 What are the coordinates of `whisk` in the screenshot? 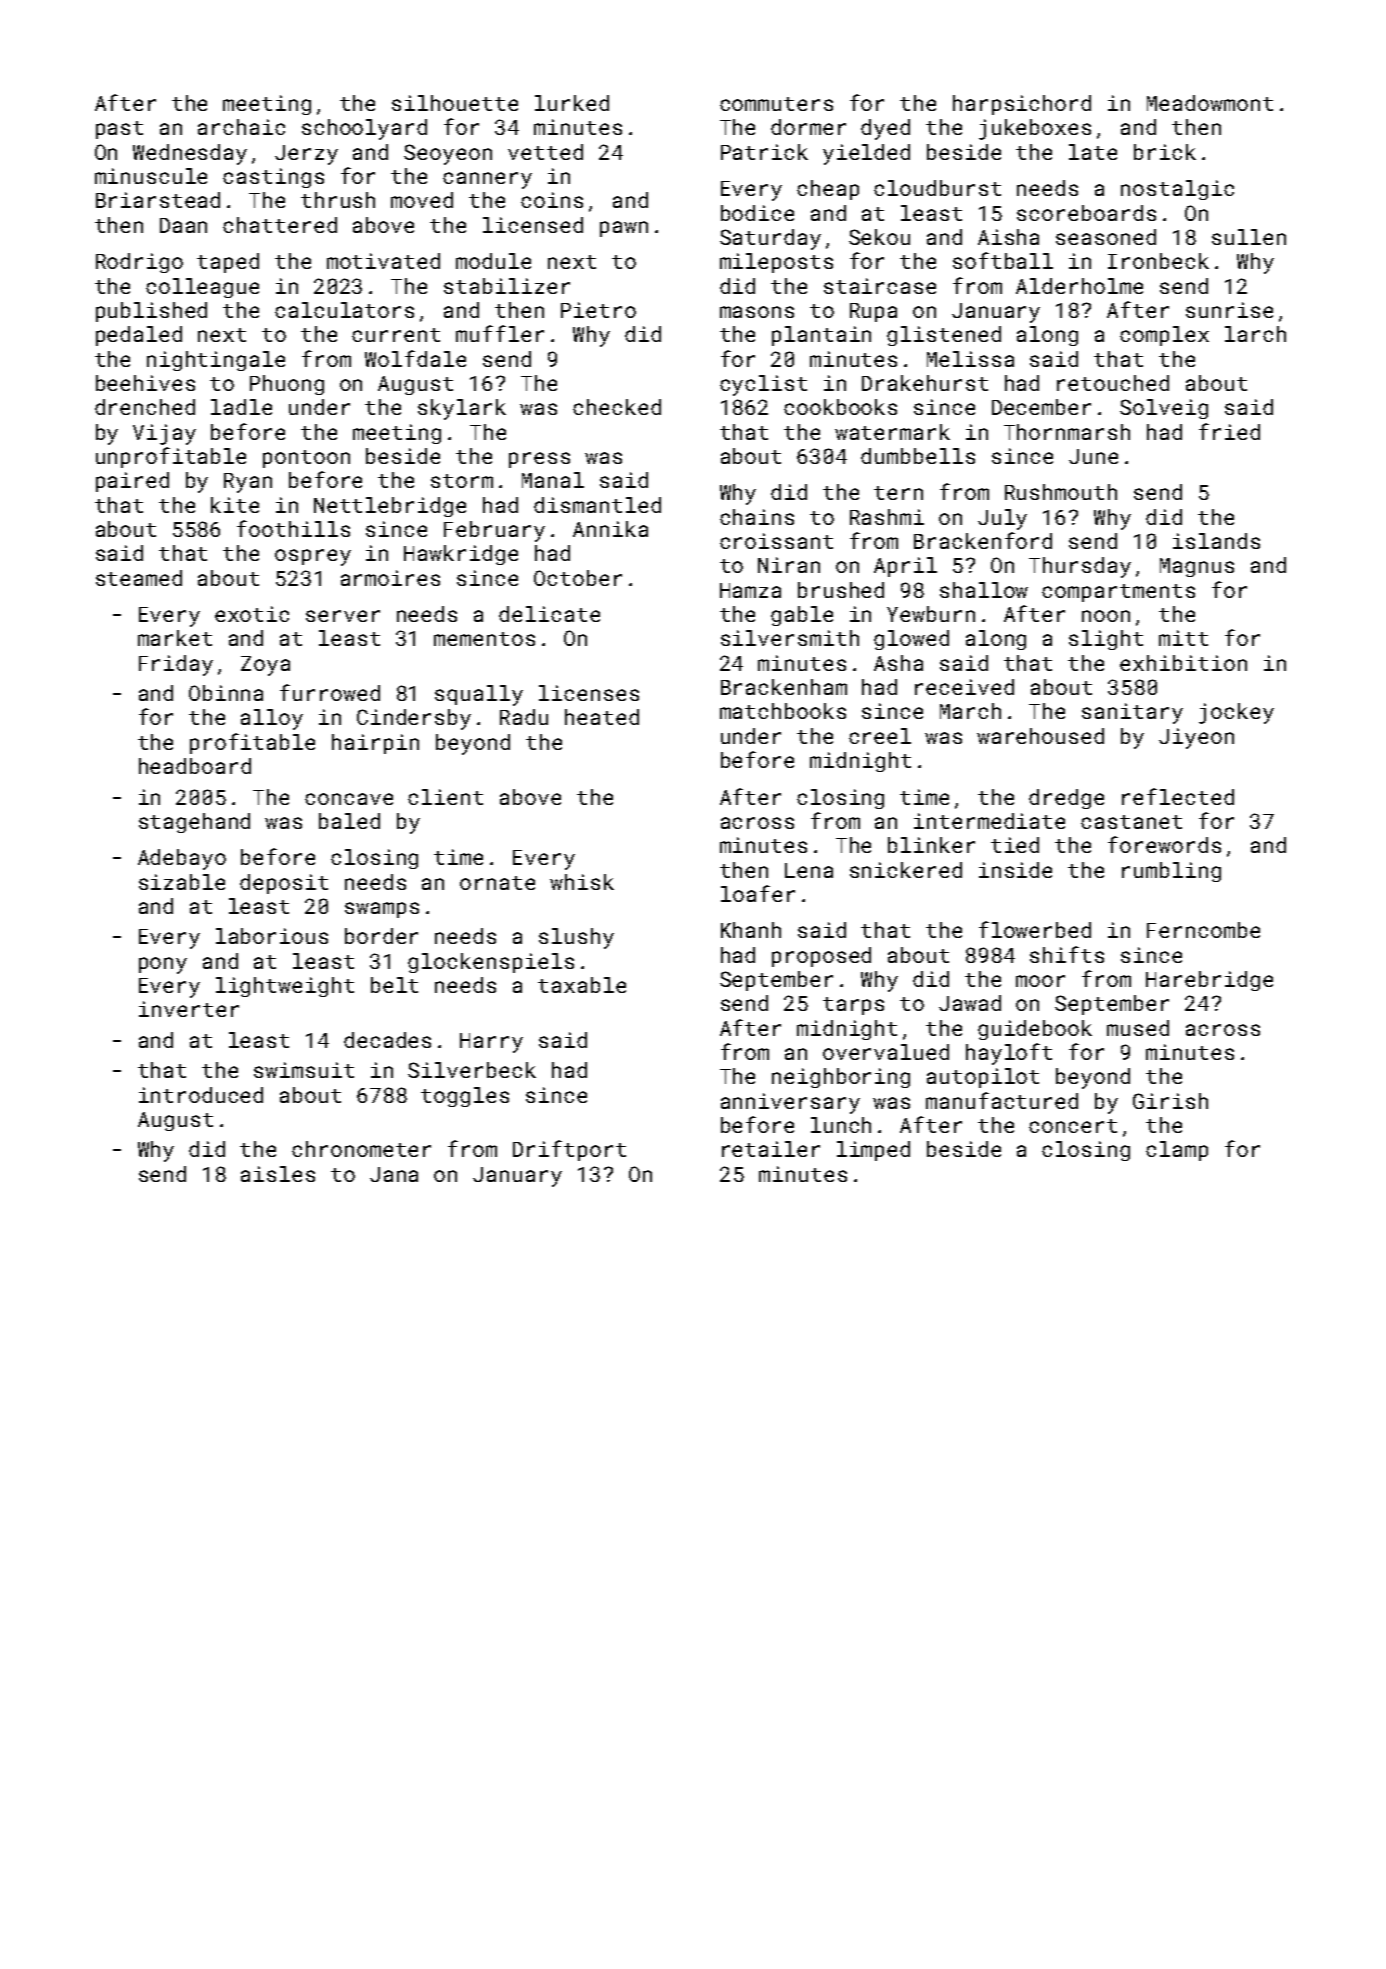 It's located at (582, 882).
